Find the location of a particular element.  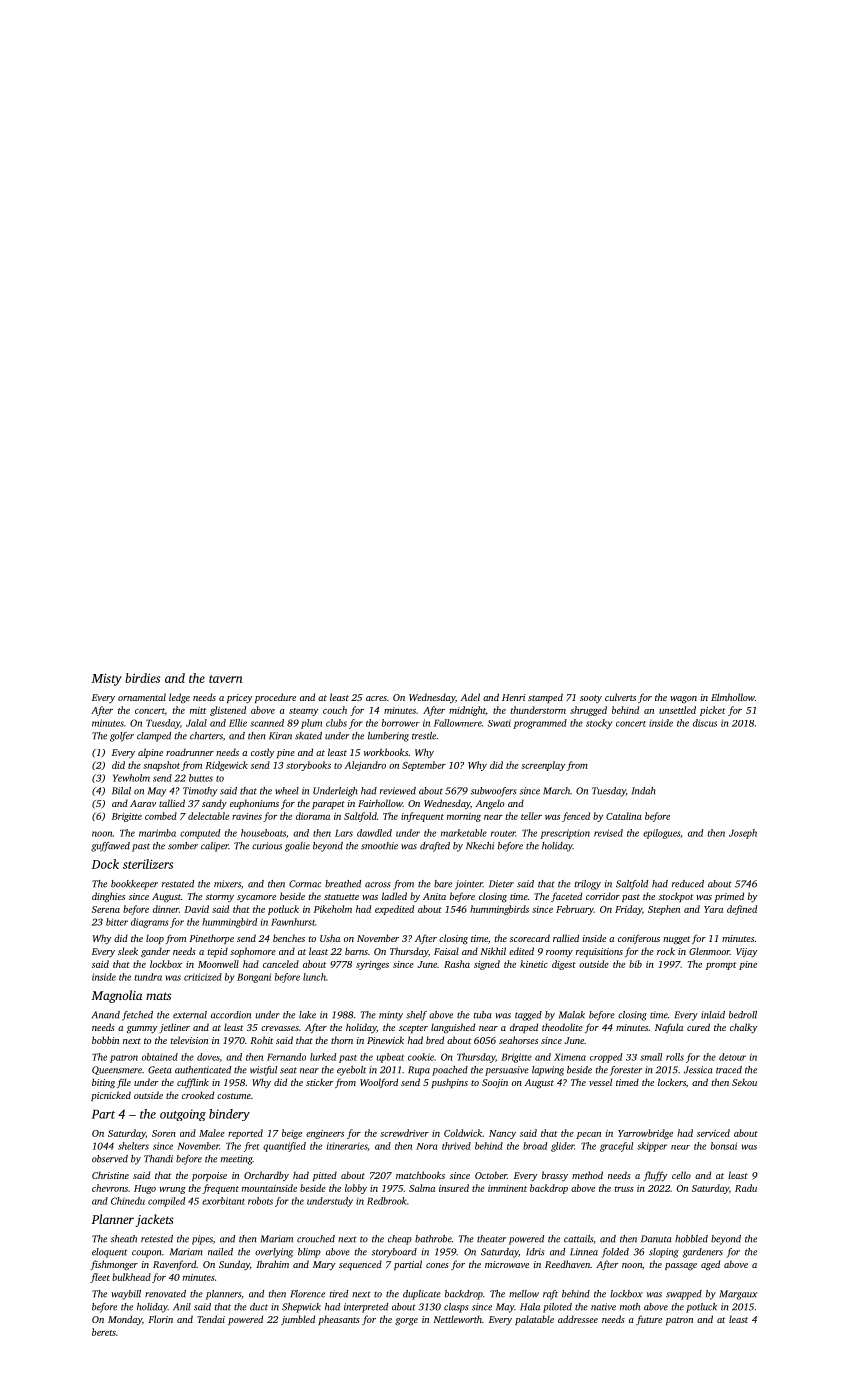

Ridgewick is located at coordinates (226, 766).
